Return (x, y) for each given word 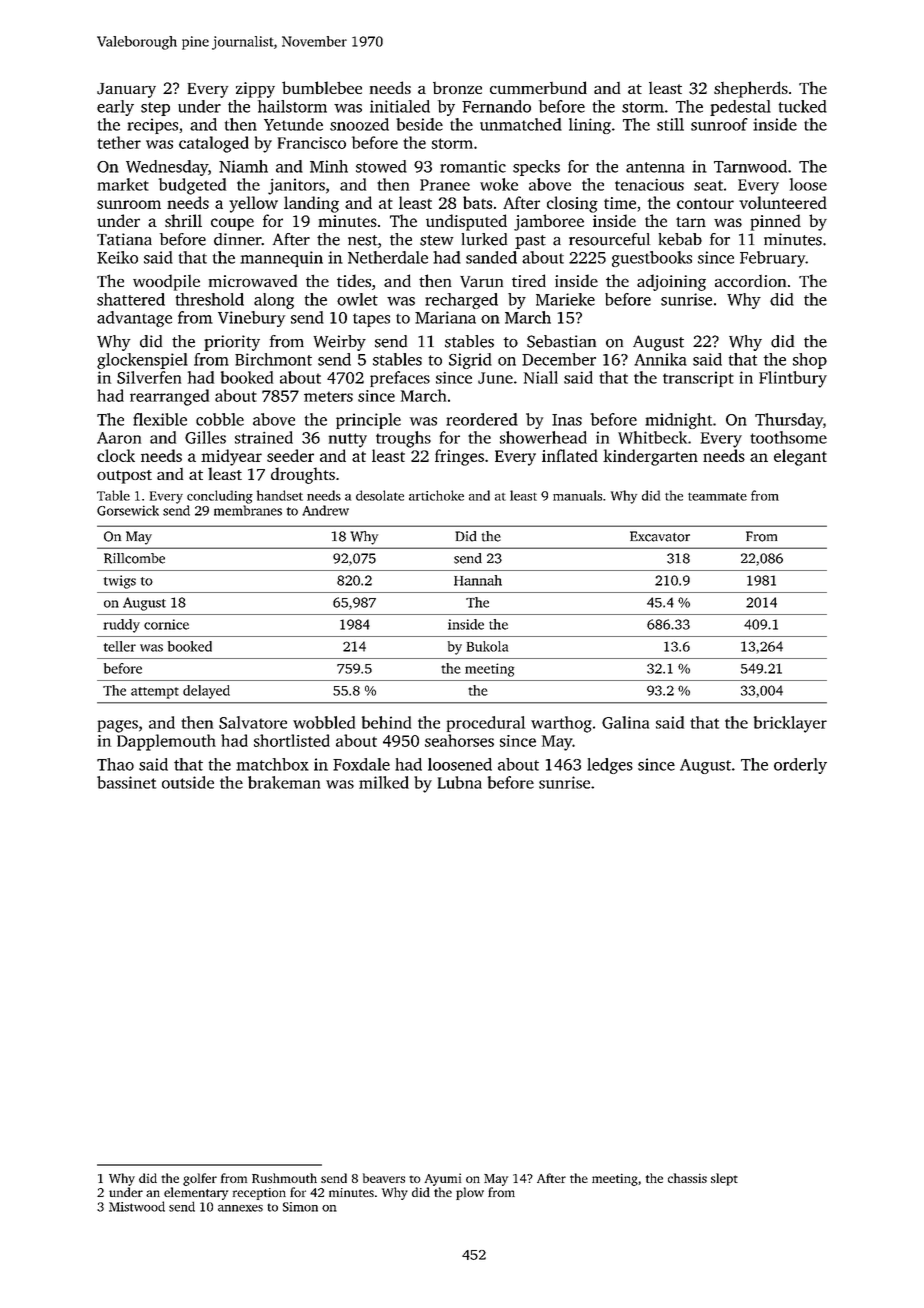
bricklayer (790, 724)
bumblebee (322, 87)
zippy (255, 90)
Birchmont (273, 359)
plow (470, 1193)
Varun (481, 282)
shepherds (751, 89)
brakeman (284, 782)
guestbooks (652, 259)
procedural (486, 724)
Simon (300, 1207)
